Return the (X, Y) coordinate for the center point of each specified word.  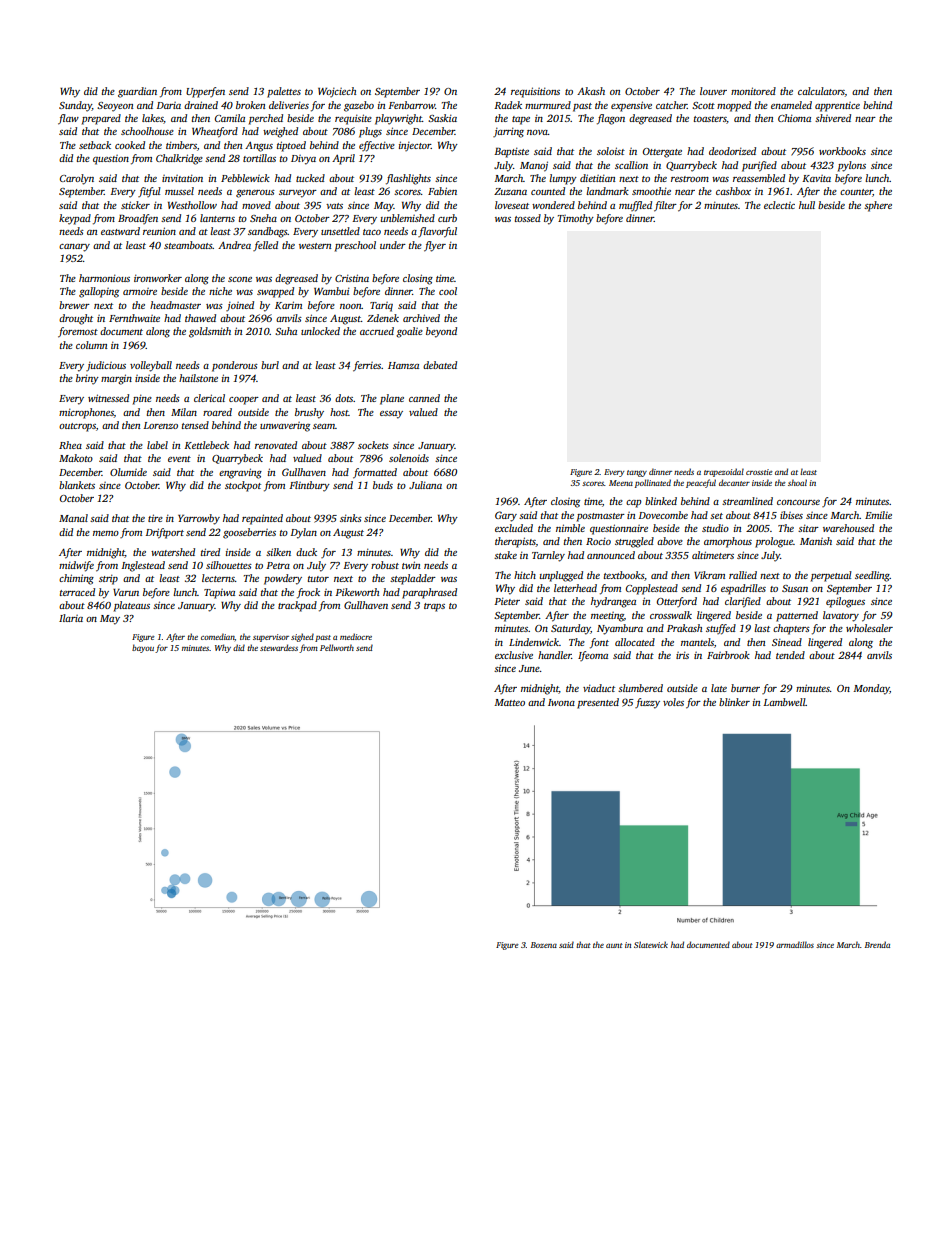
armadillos (795, 944)
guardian (137, 92)
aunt (614, 945)
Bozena (544, 945)
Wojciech (337, 92)
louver (713, 91)
